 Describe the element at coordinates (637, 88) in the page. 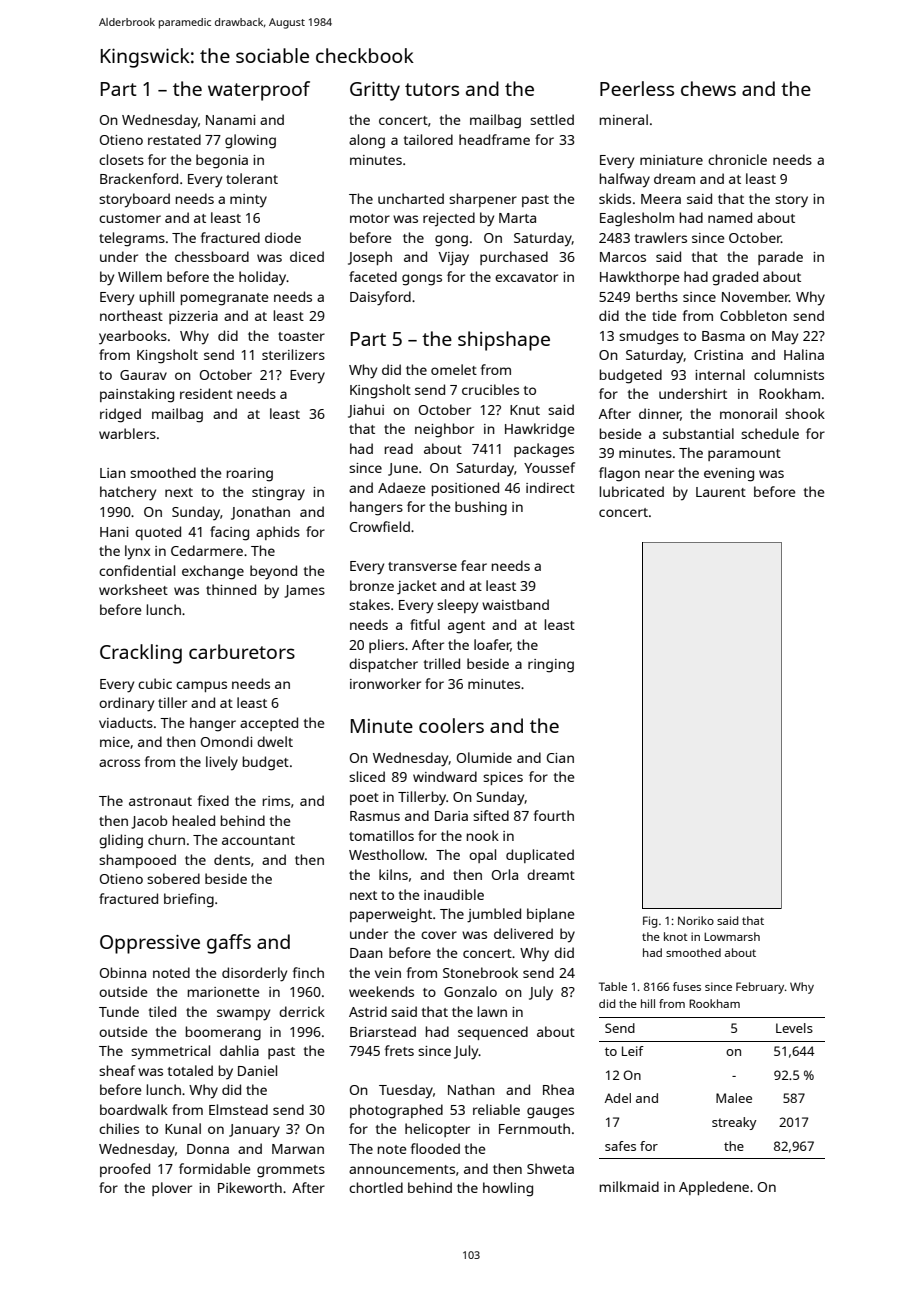

I see `Peerless` at that location.
